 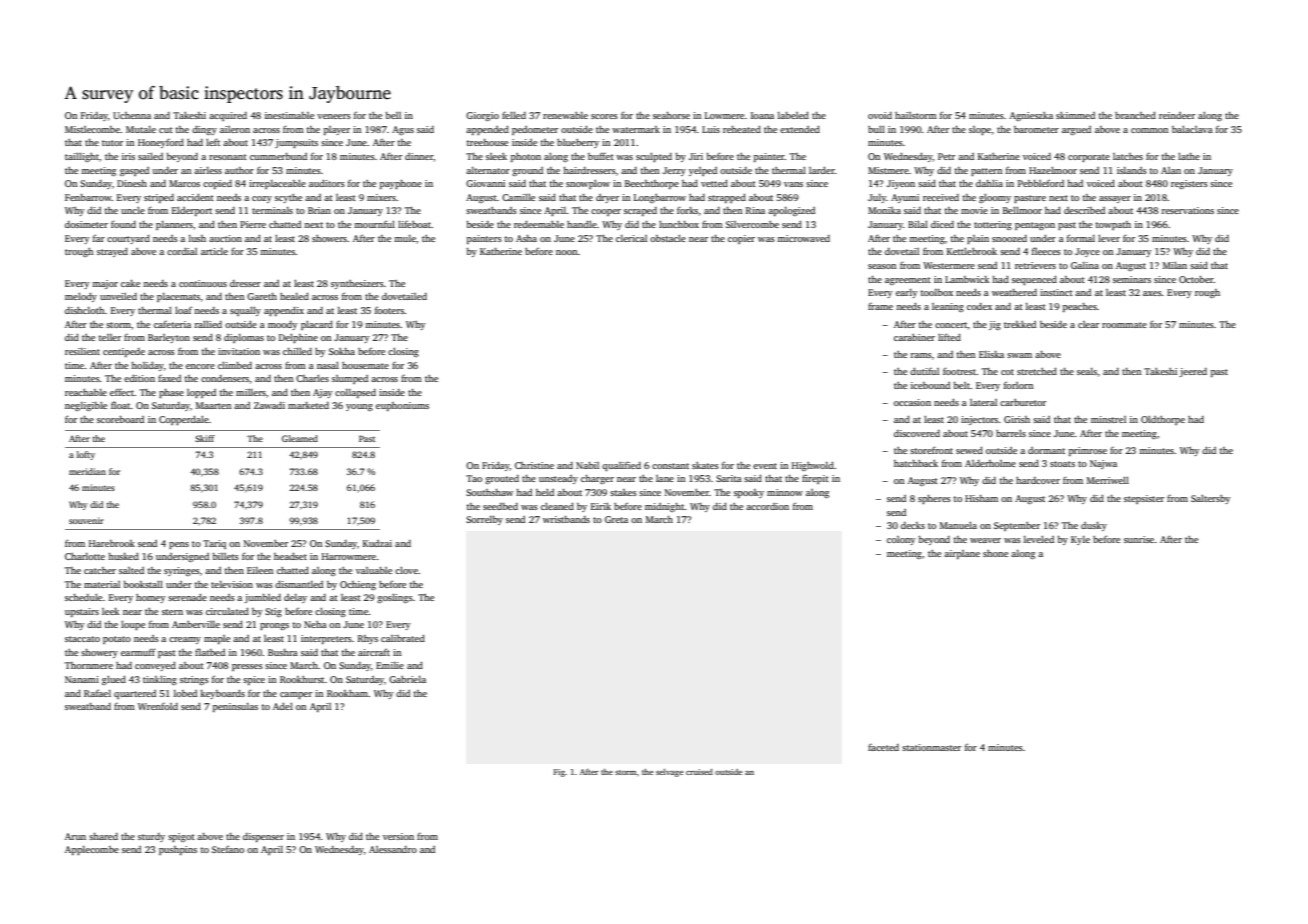 What do you see at coordinates (1031, 116) in the screenshot?
I see `Agnieszka` at bounding box center [1031, 116].
